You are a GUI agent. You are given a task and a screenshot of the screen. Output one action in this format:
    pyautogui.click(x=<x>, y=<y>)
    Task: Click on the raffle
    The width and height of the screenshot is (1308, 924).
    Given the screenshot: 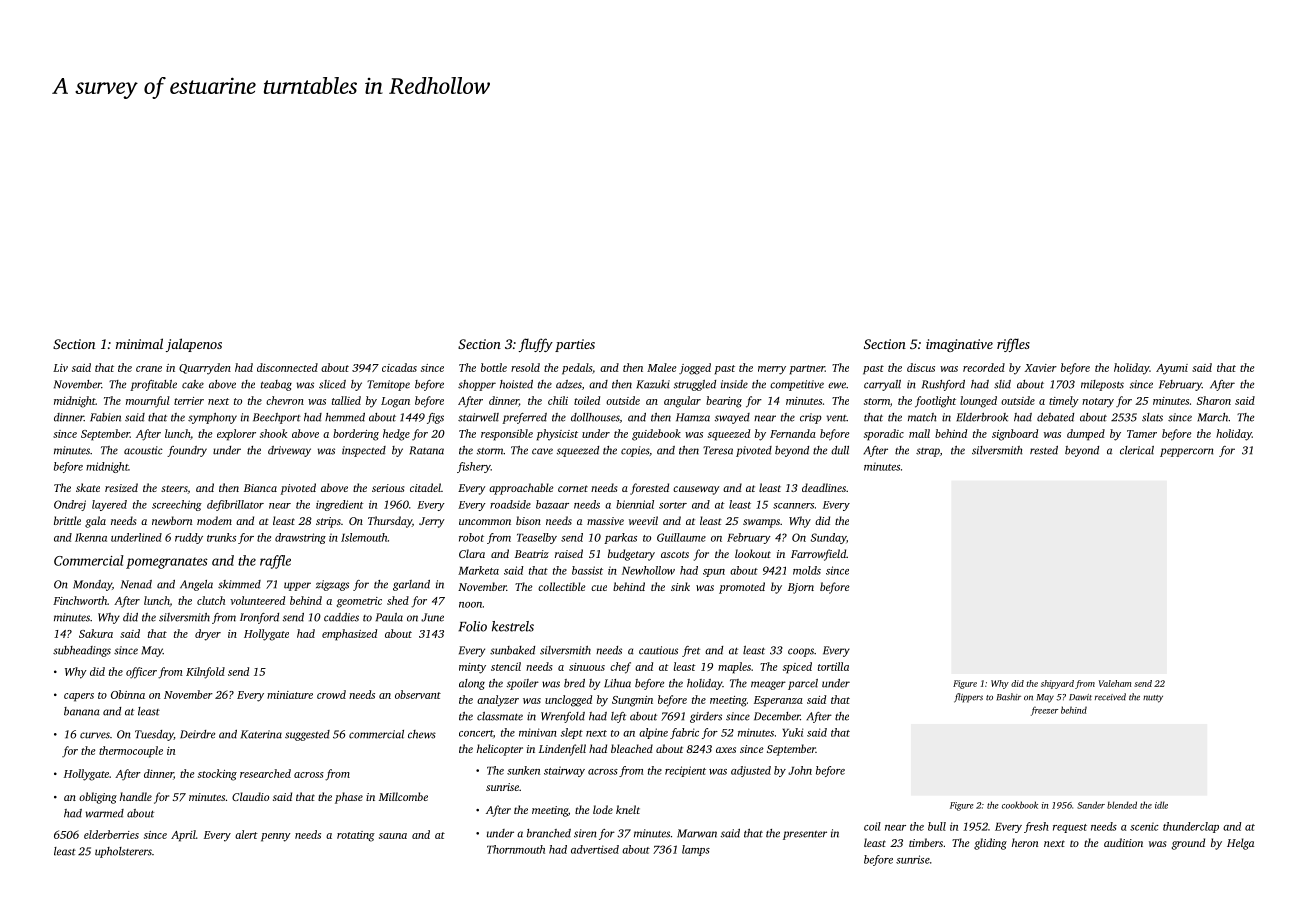 What is the action you would take?
    pyautogui.click(x=275, y=562)
